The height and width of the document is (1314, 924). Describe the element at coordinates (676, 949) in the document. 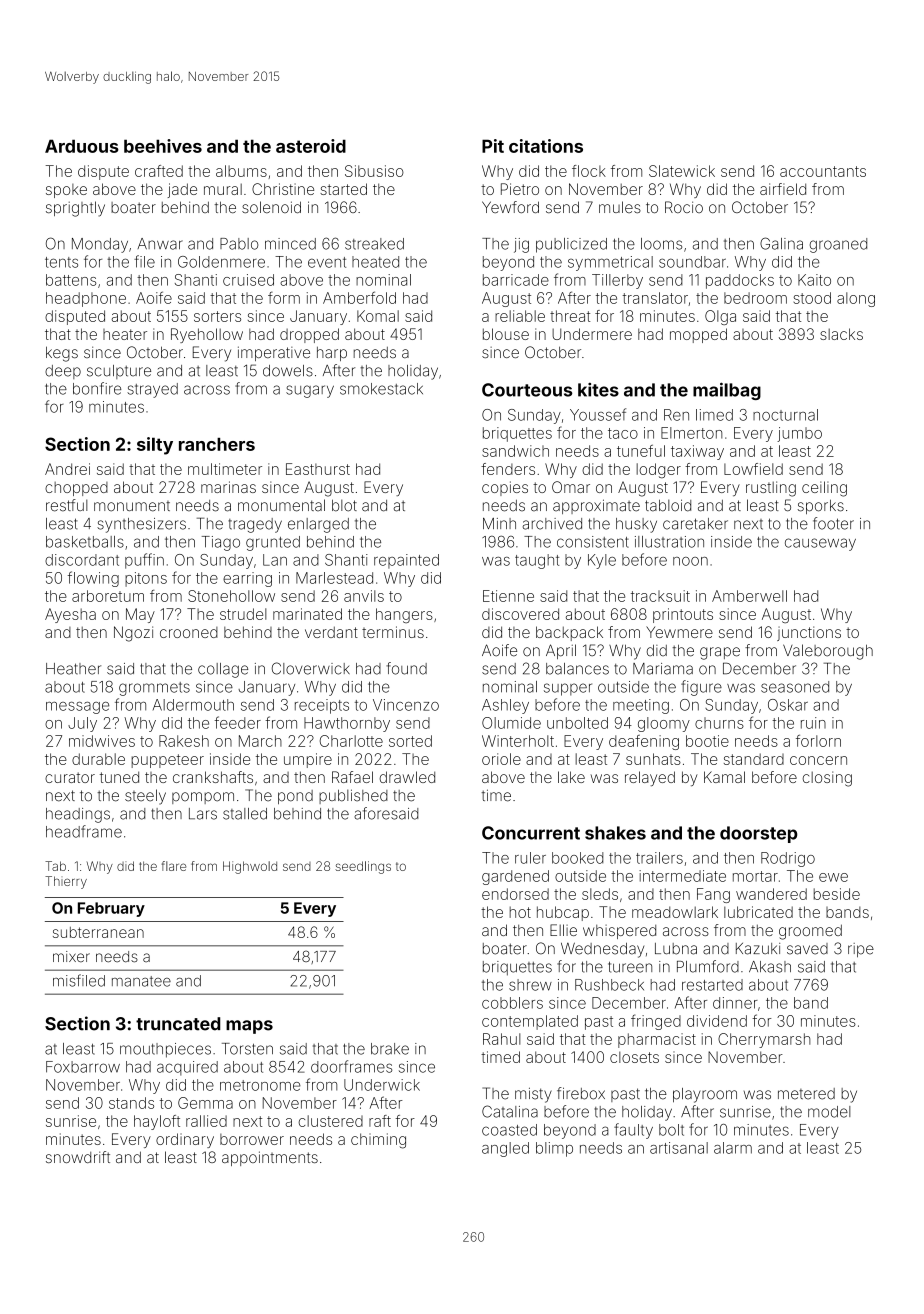

I see `Lubna` at that location.
